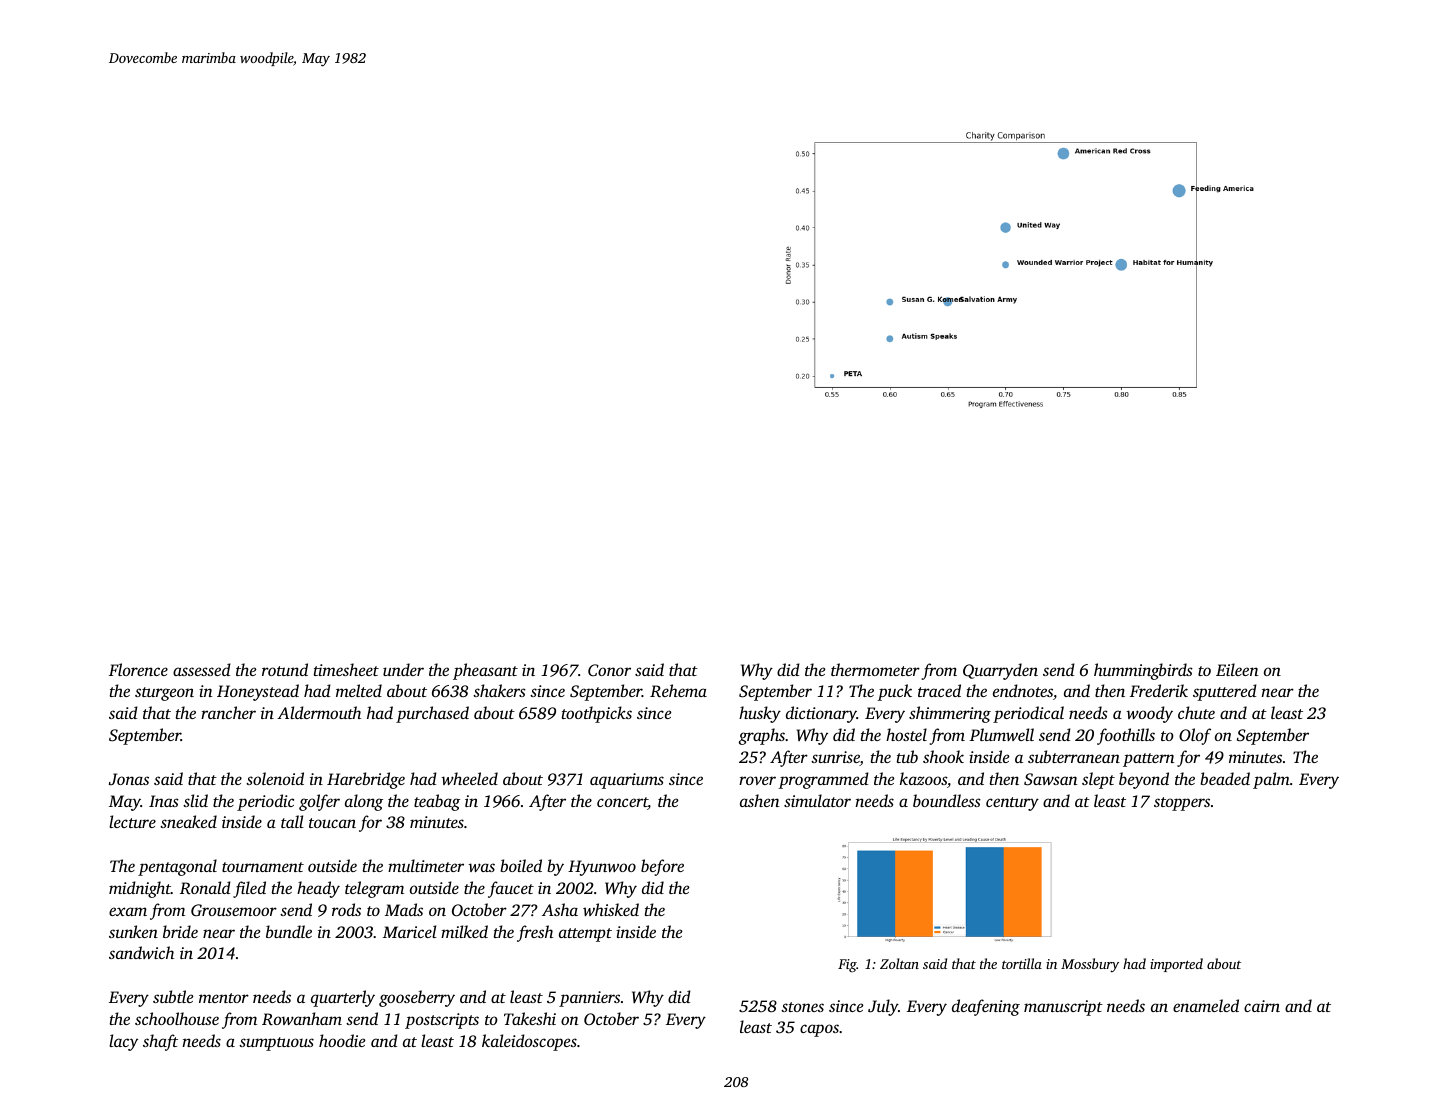 Image resolution: width=1449 pixels, height=1120 pixels. I want to click on Florence, so click(138, 669).
